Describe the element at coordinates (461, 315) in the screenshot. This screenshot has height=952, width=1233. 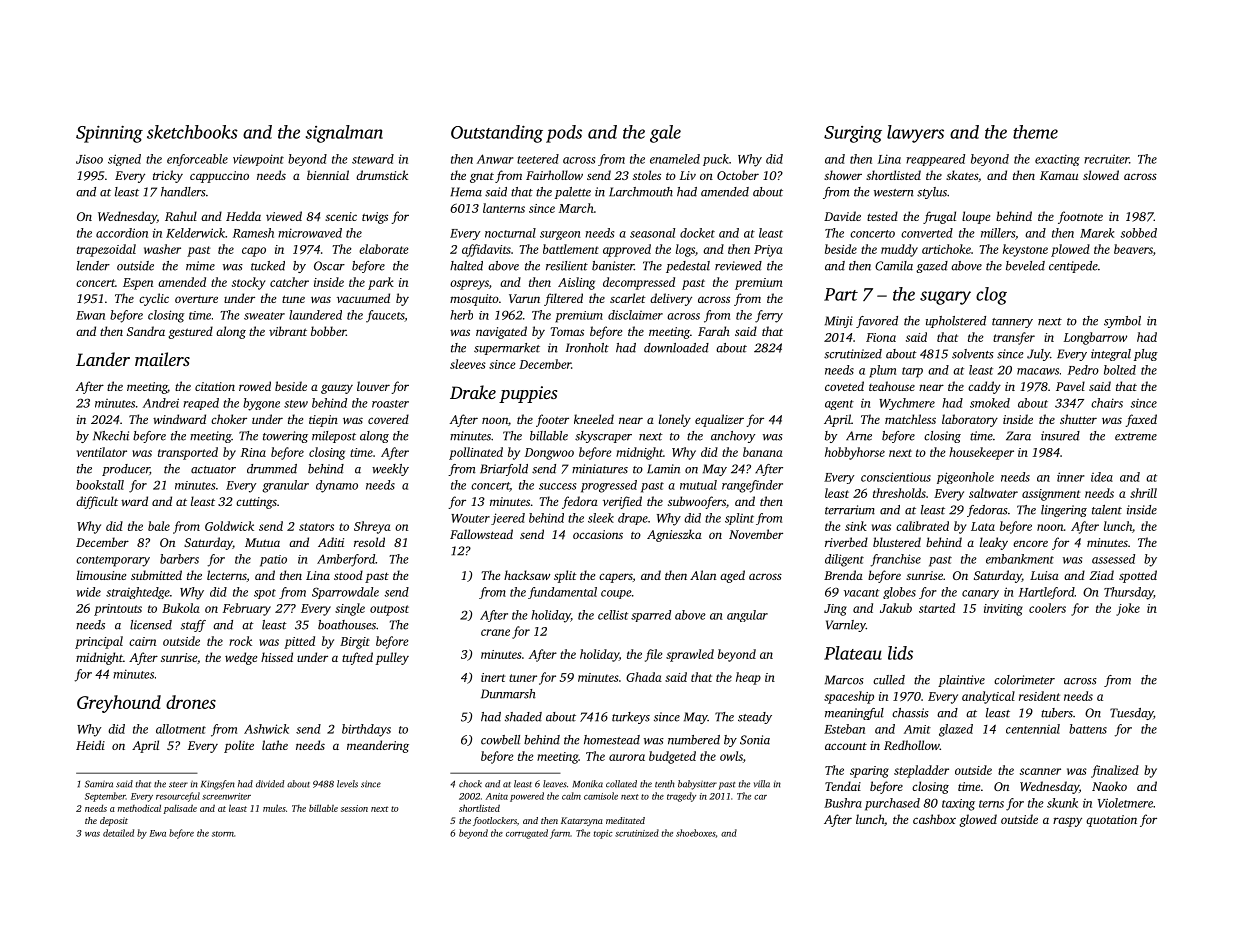
I see `herb` at that location.
